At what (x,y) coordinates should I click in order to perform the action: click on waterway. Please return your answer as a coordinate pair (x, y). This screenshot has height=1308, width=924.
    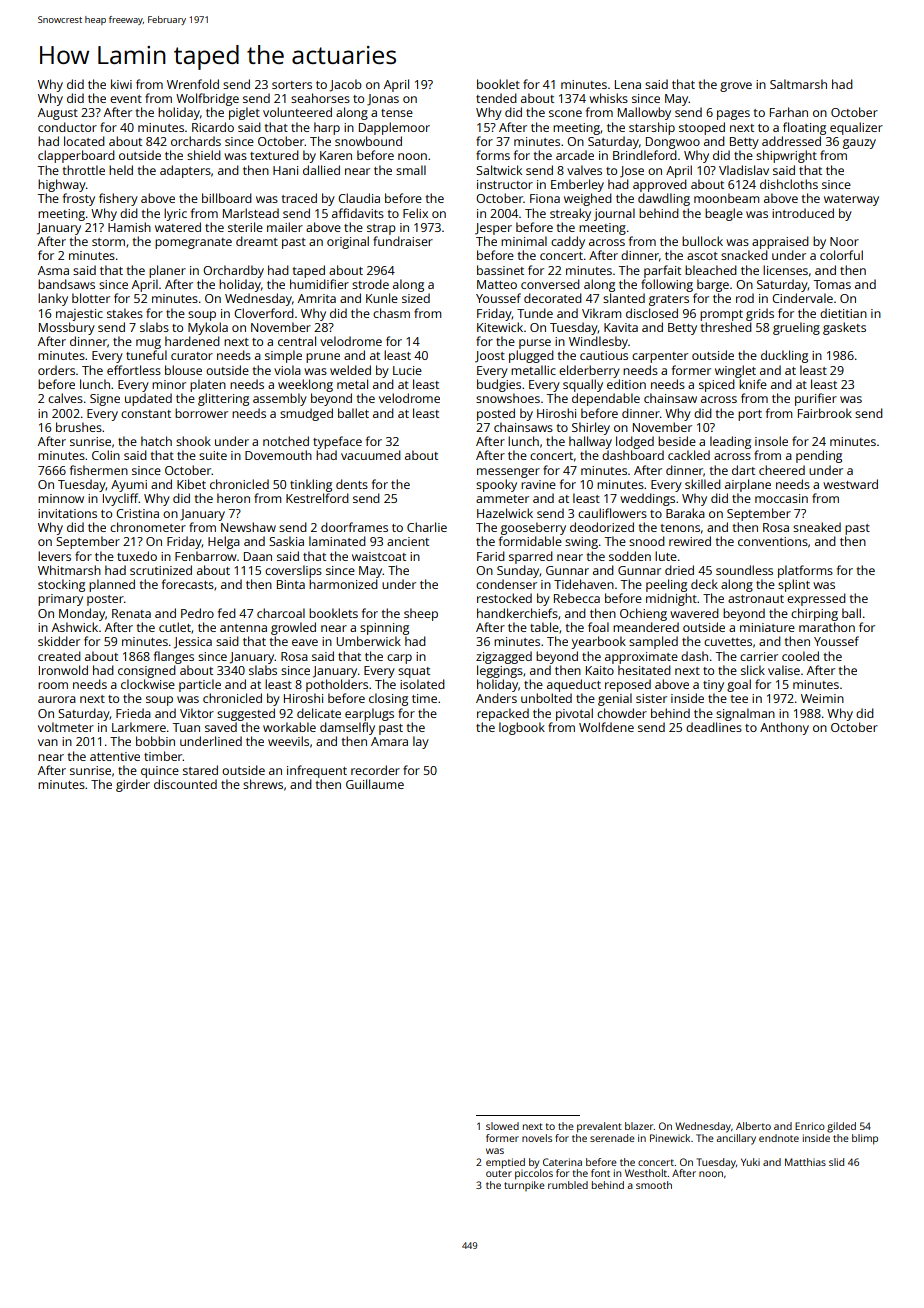
    Looking at the image, I should click on (851, 200).
